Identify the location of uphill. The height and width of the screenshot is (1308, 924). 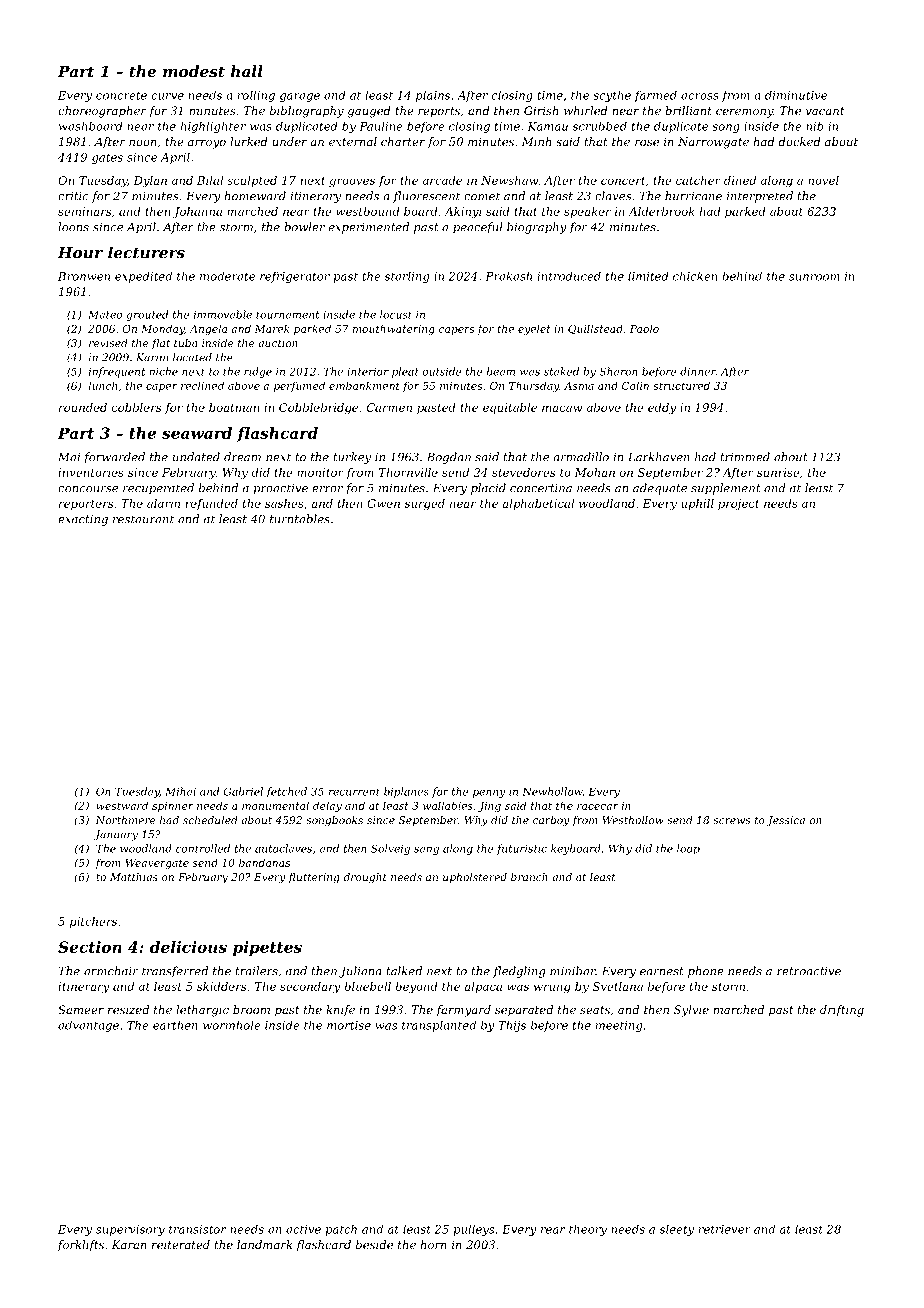
(697, 504).
